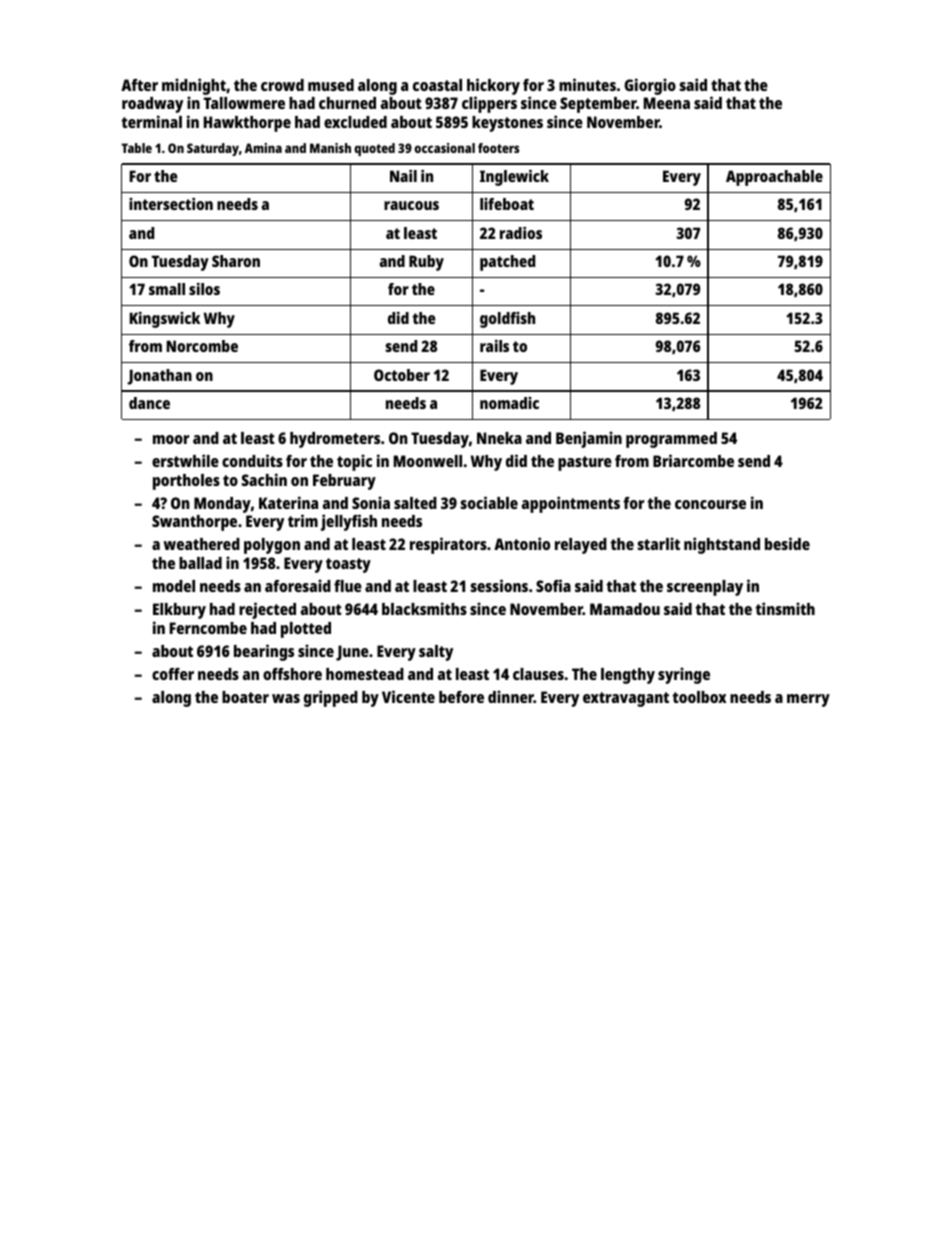  Describe the element at coordinates (650, 86) in the image. I see `Giorgio` at that location.
